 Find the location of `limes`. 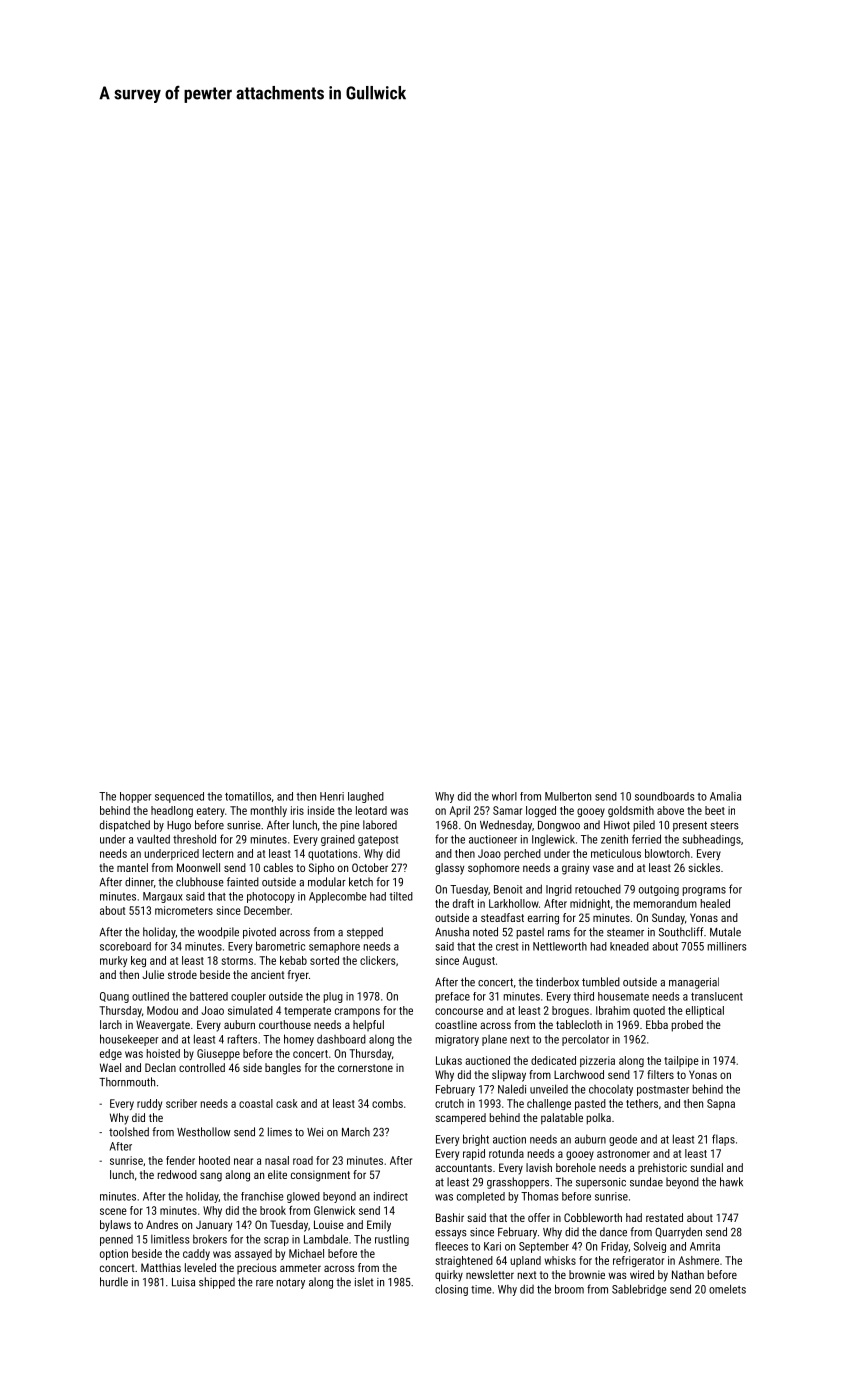

limes is located at coordinates (280, 1132).
